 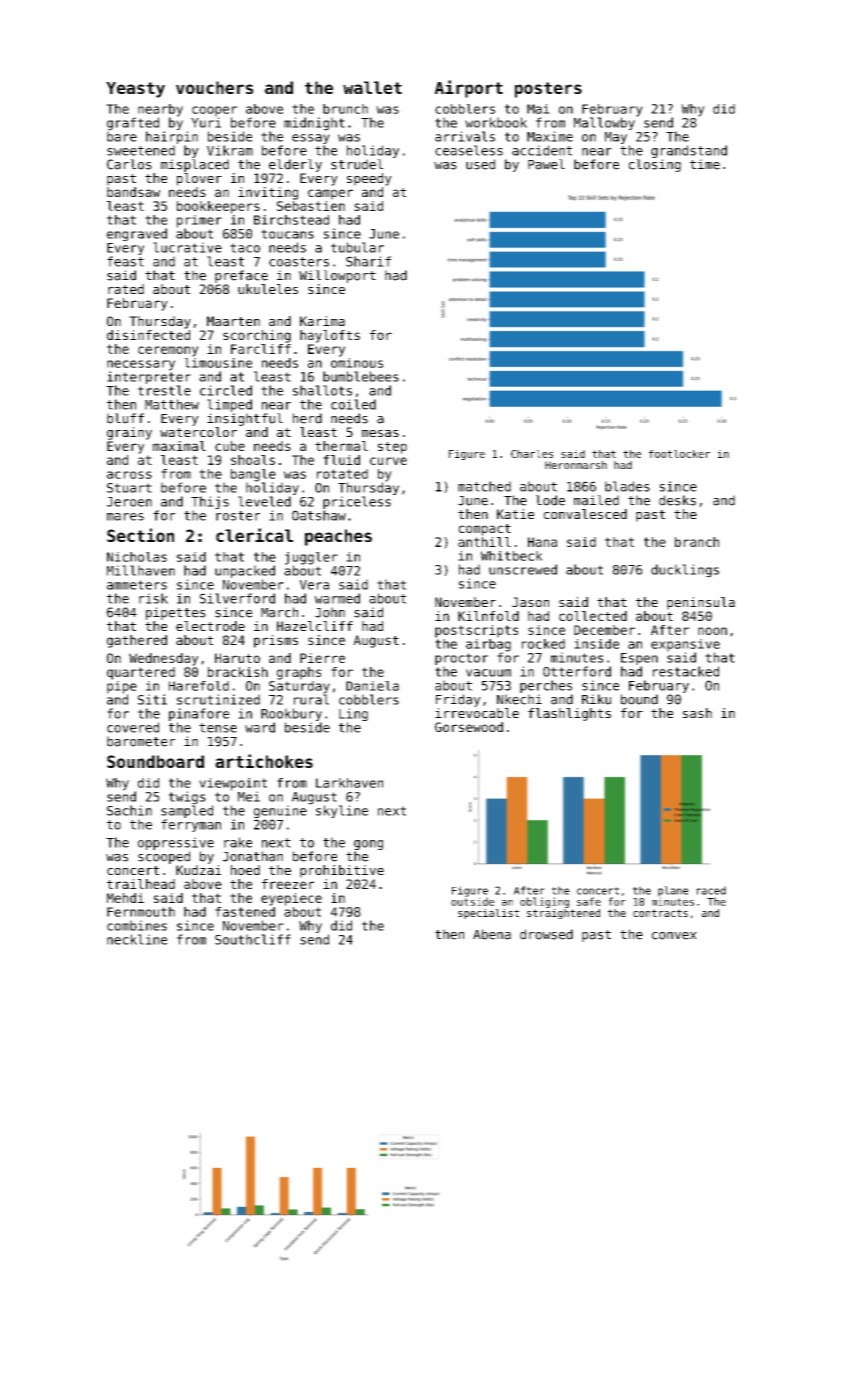 What do you see at coordinates (484, 542) in the document?
I see `anthill` at bounding box center [484, 542].
